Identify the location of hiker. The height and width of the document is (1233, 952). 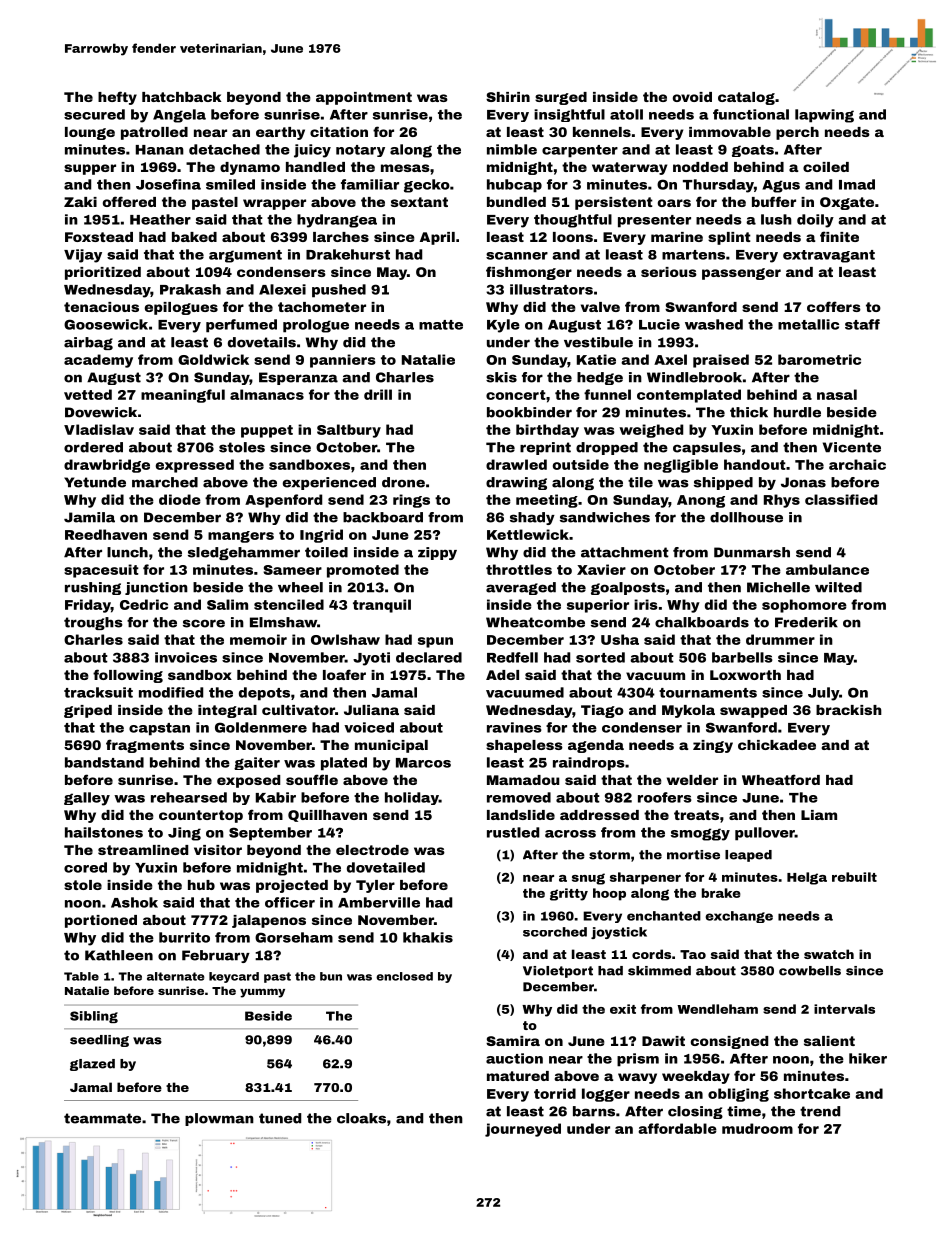
(868, 1058).
